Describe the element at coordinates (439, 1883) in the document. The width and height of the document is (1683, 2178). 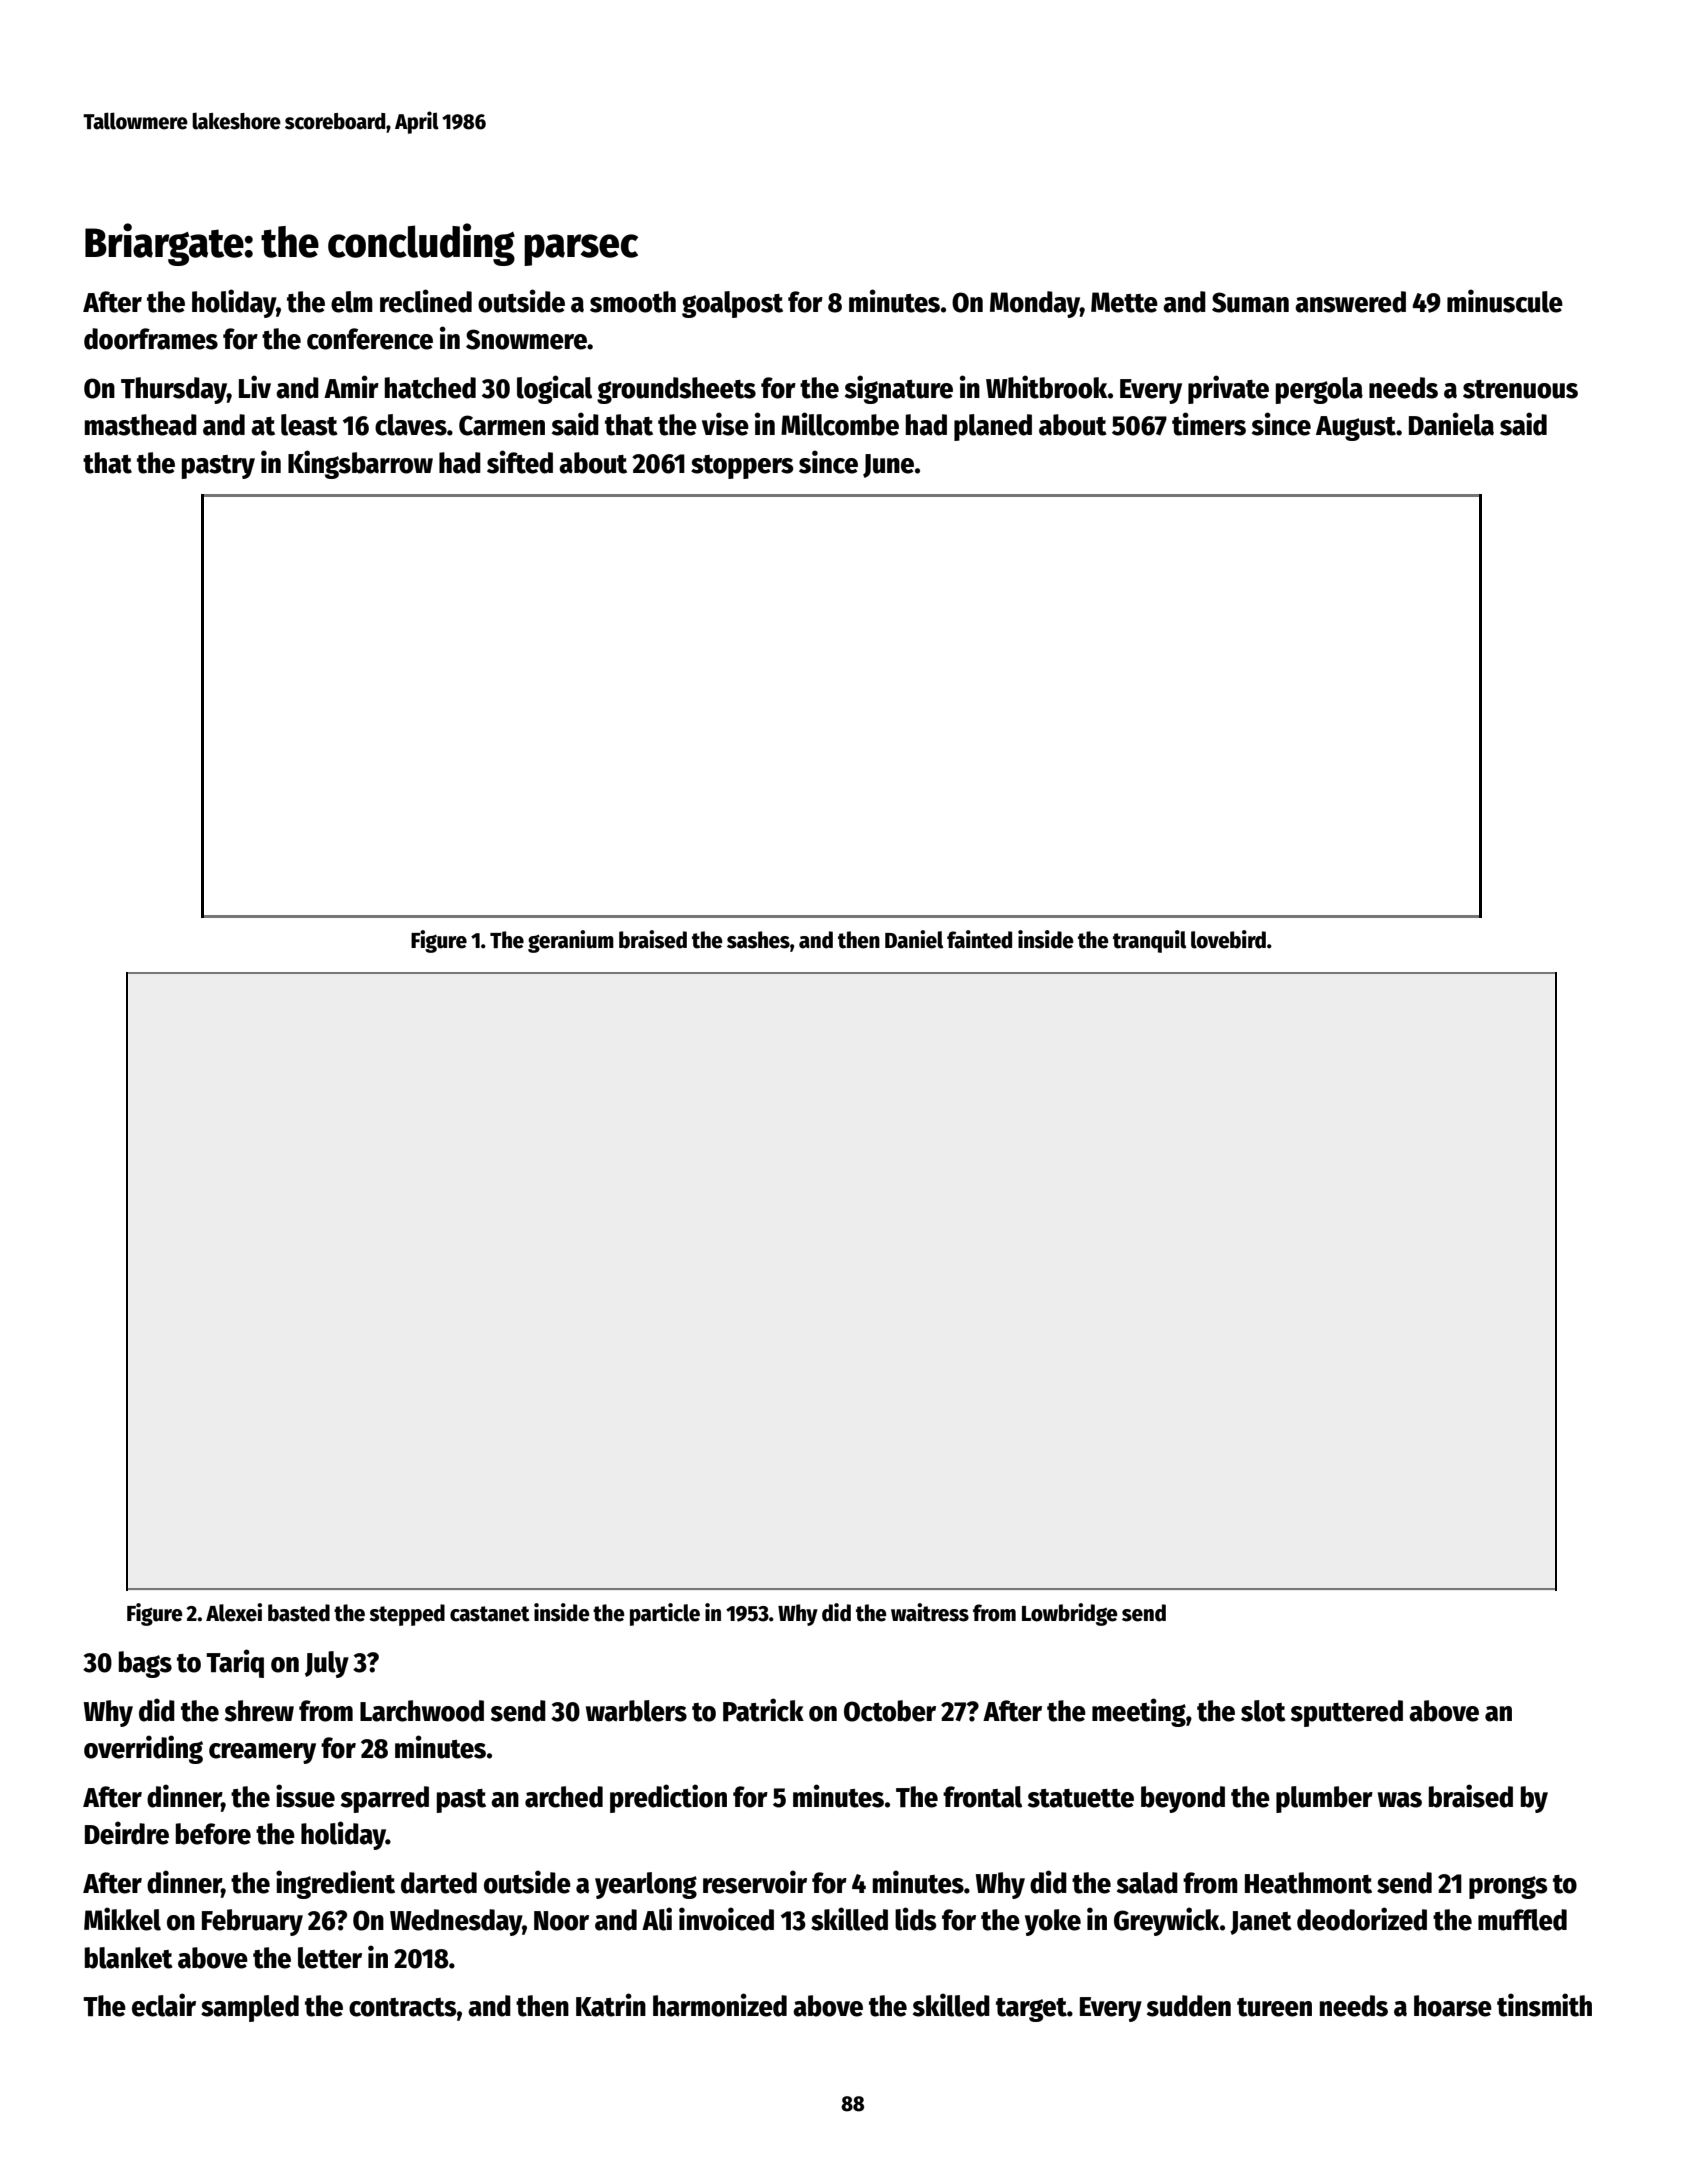
I see `darted` at that location.
